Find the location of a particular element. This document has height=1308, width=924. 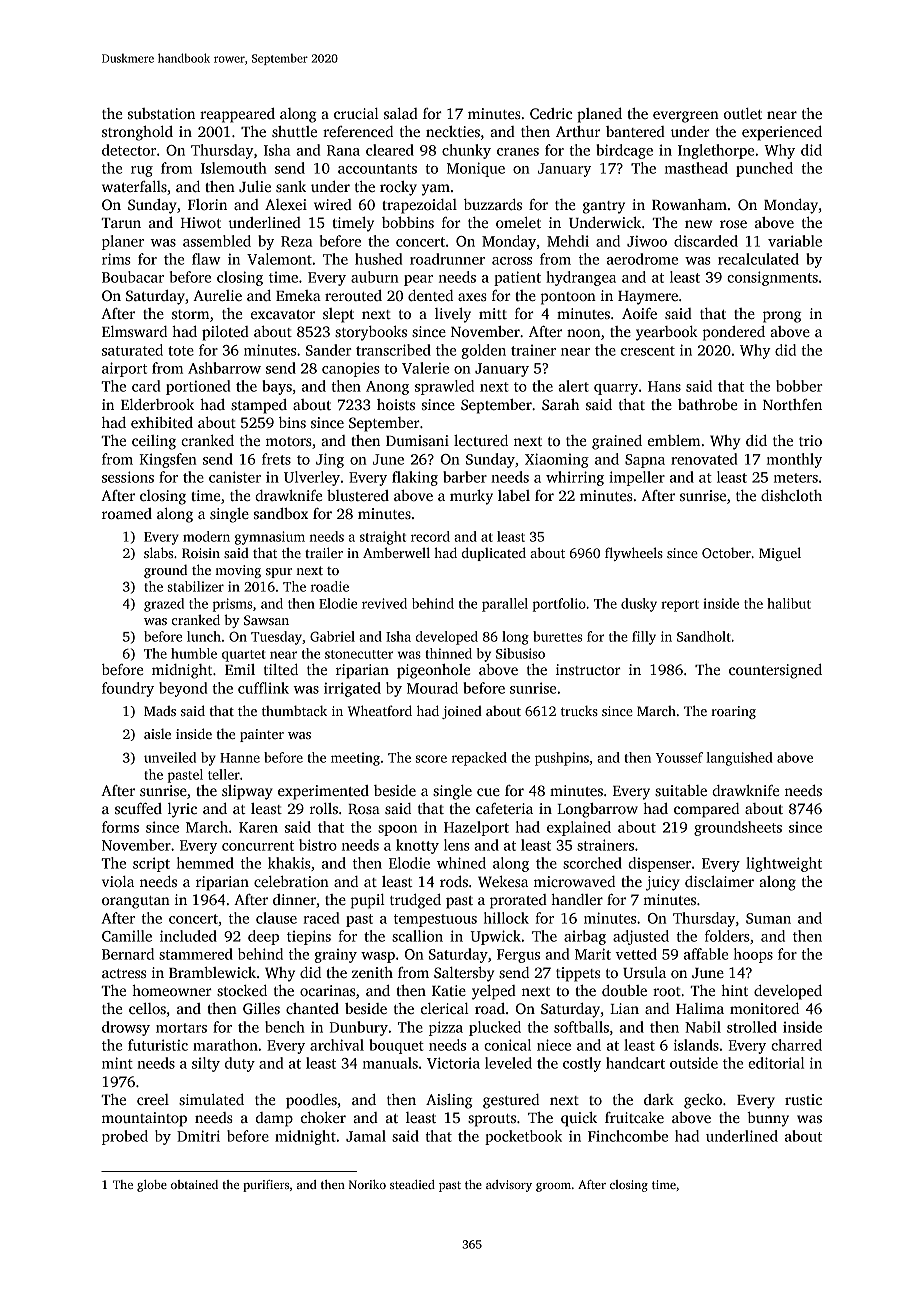

halibut is located at coordinates (789, 603).
